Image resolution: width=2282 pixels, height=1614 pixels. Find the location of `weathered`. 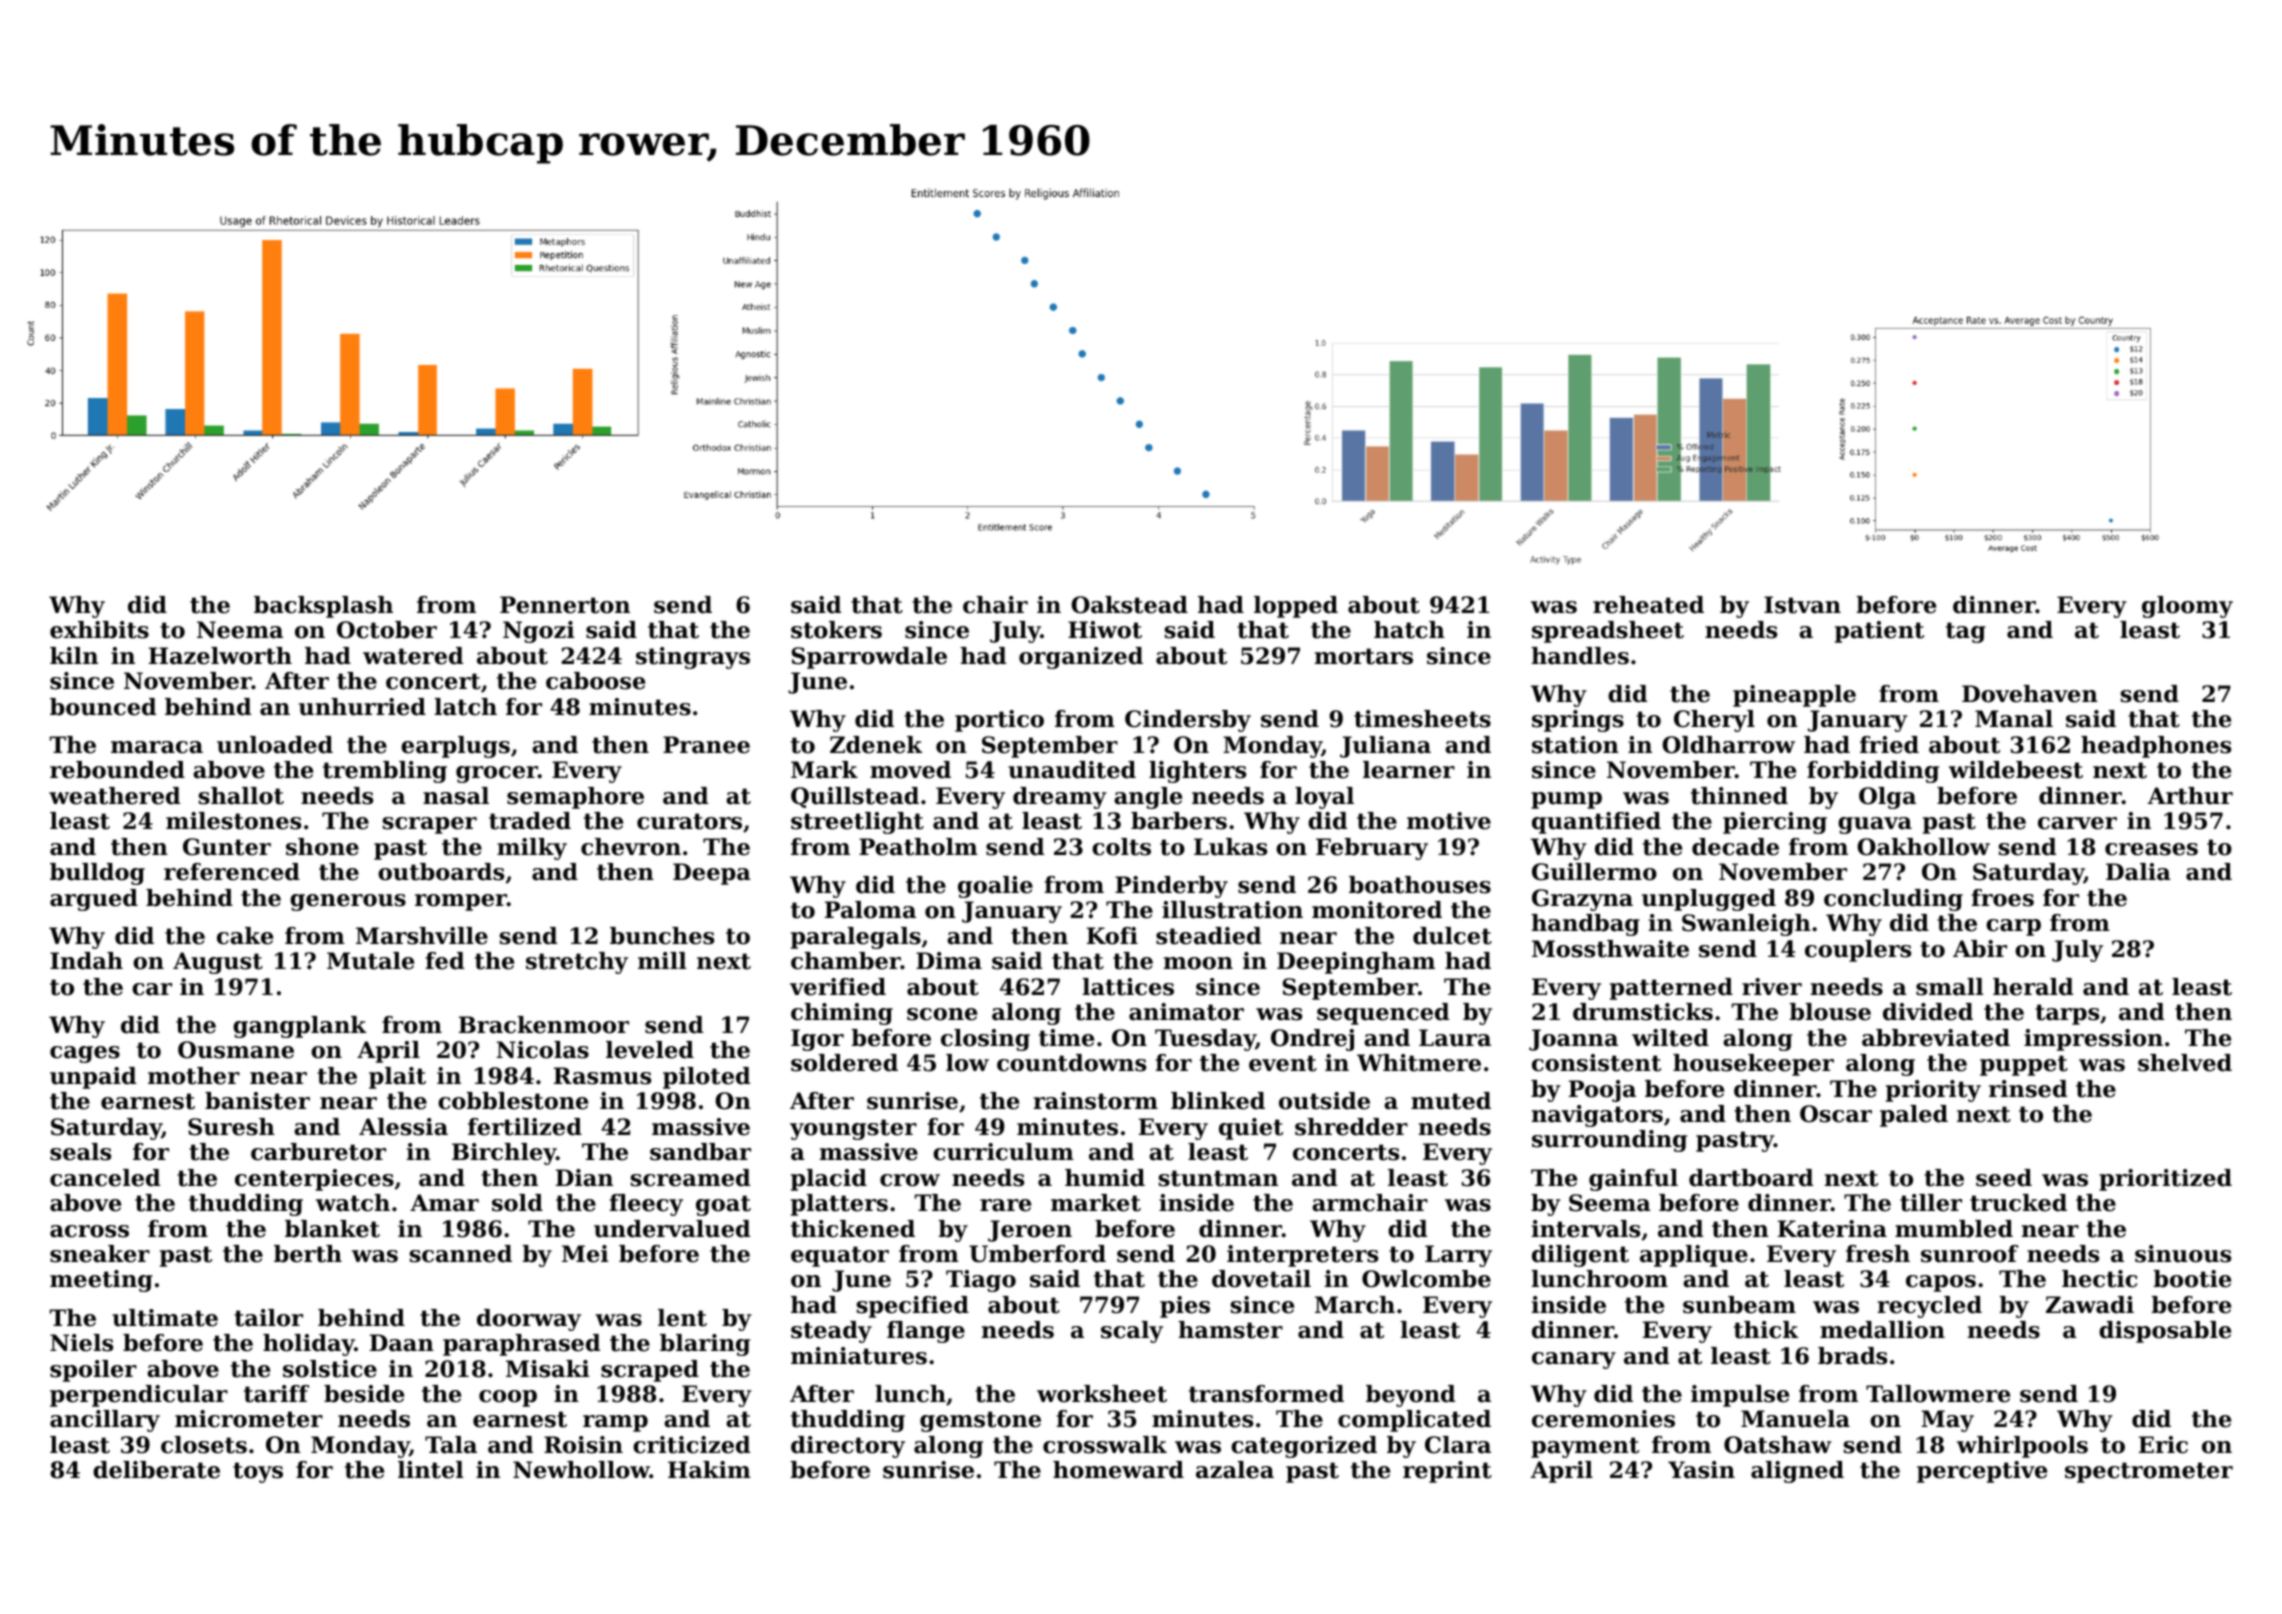

weathered is located at coordinates (114, 796).
